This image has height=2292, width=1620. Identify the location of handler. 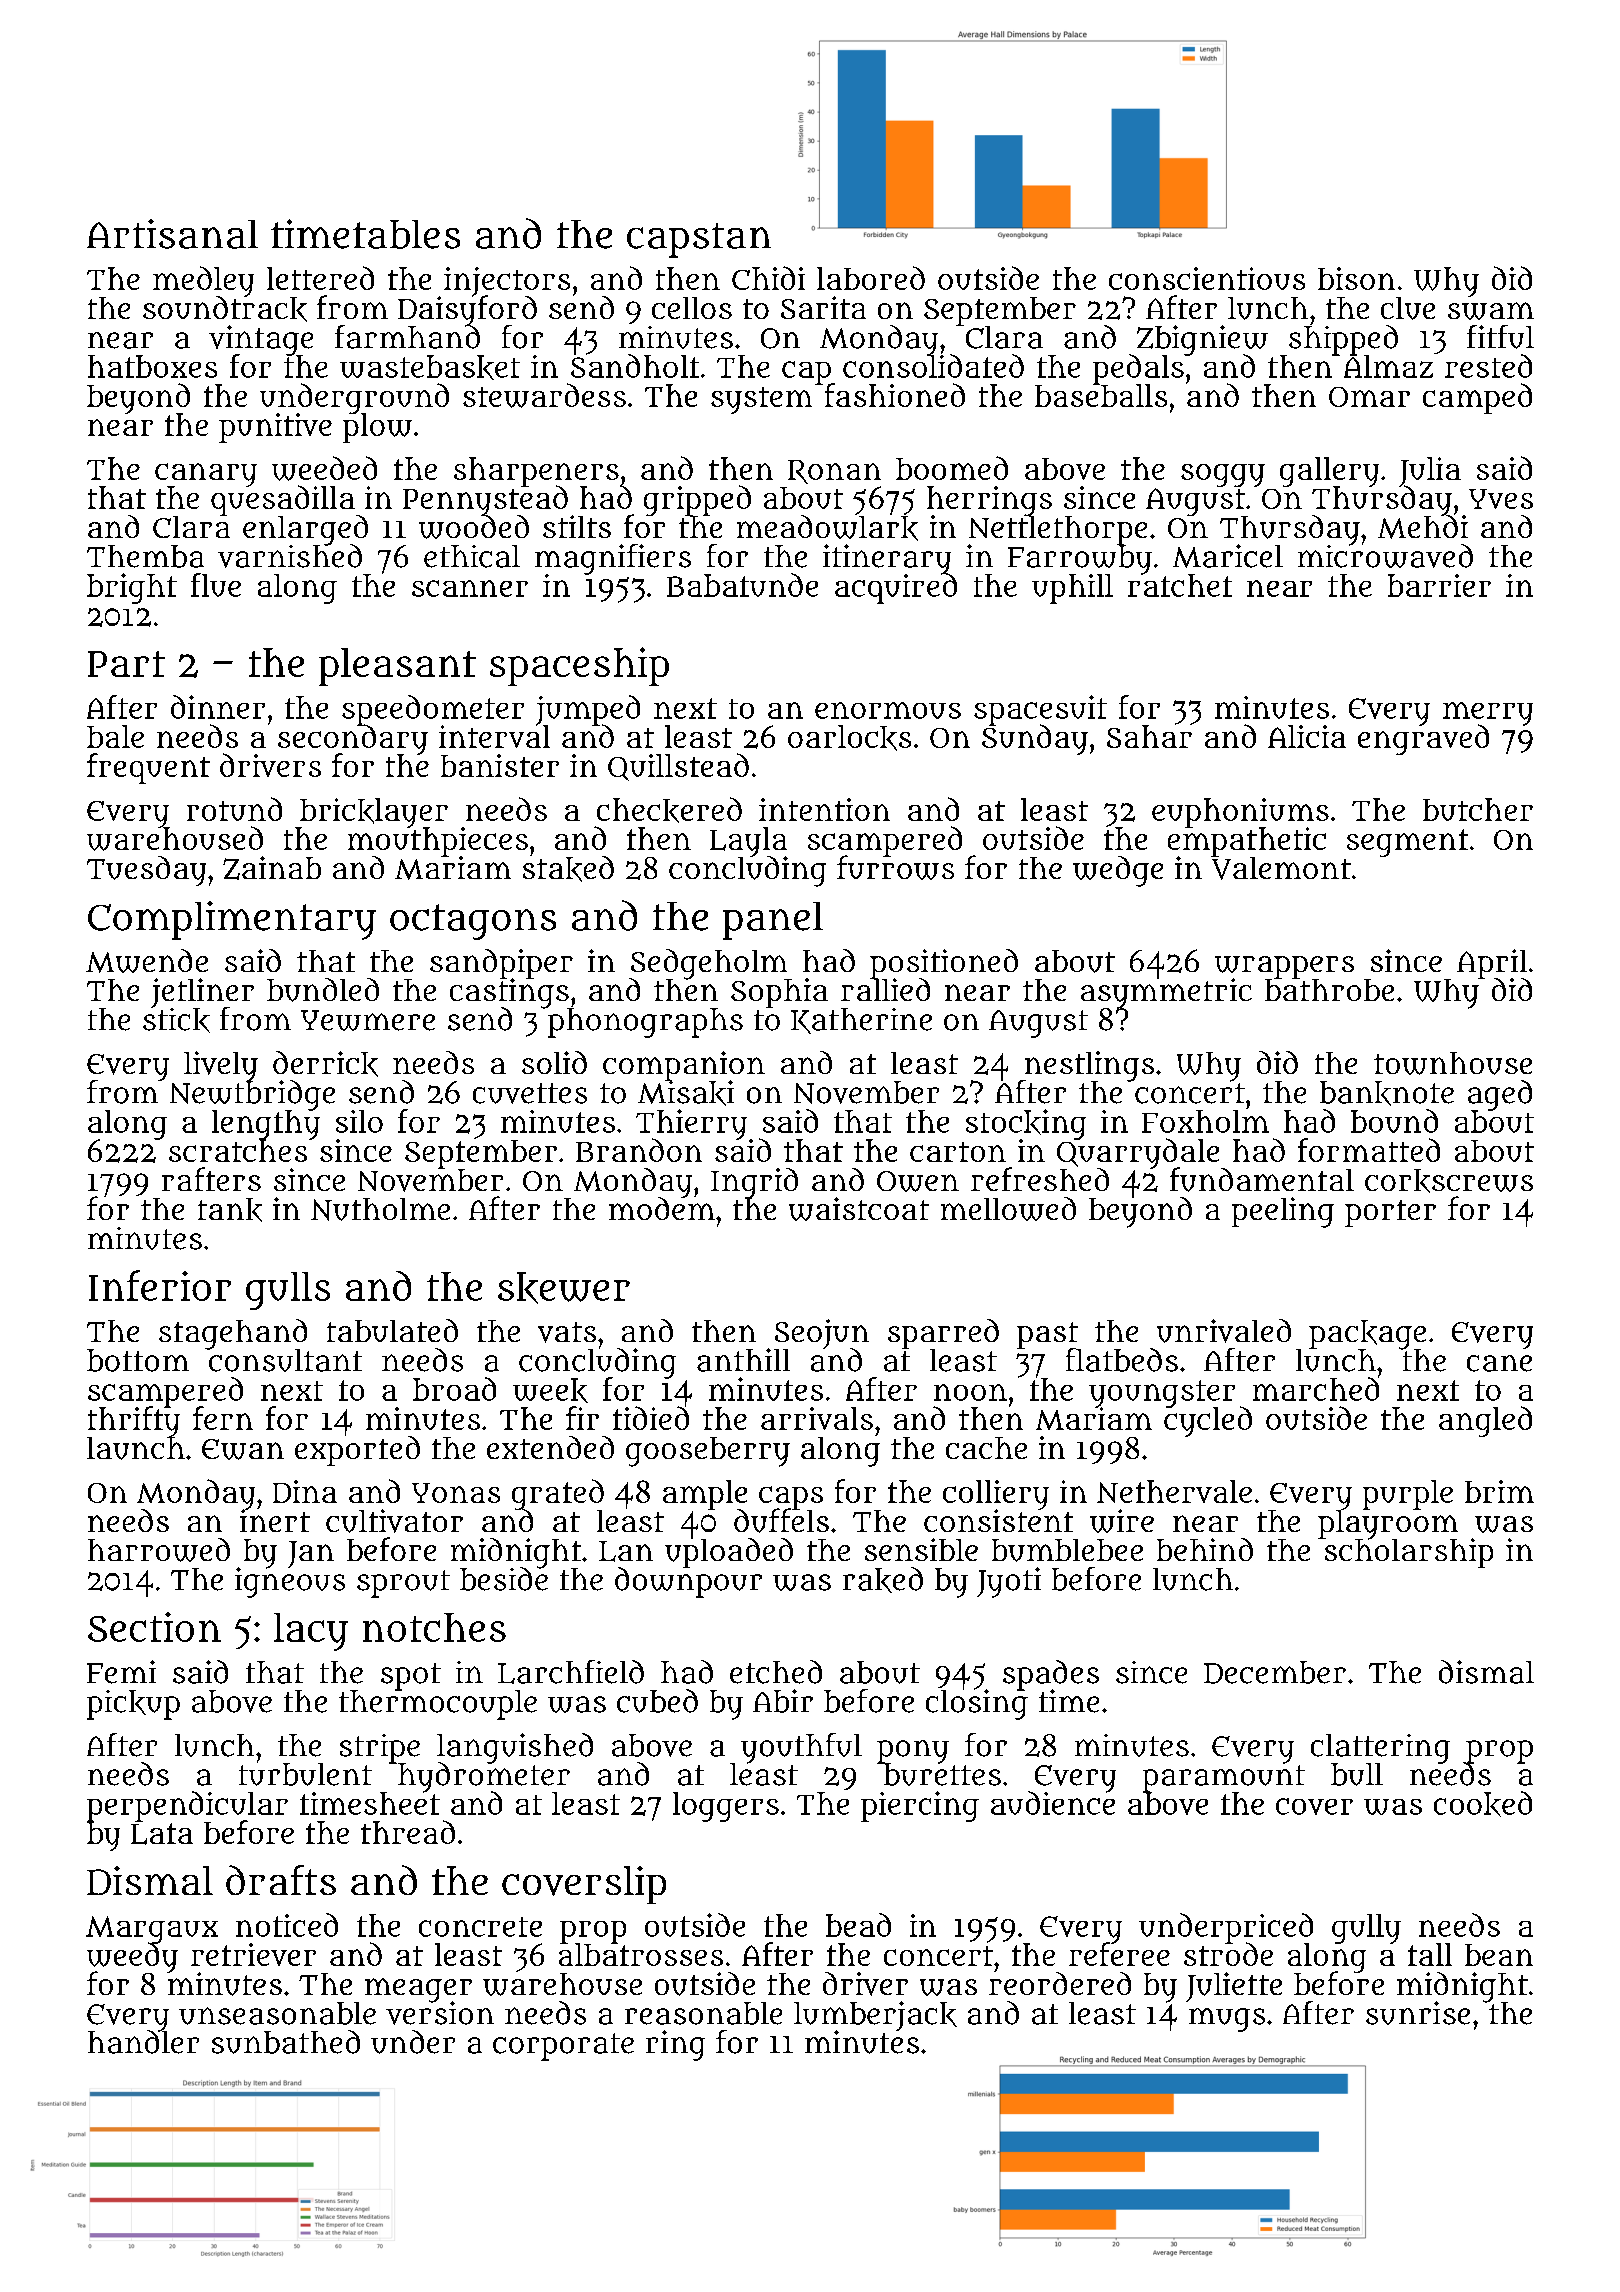
(143, 2042).
